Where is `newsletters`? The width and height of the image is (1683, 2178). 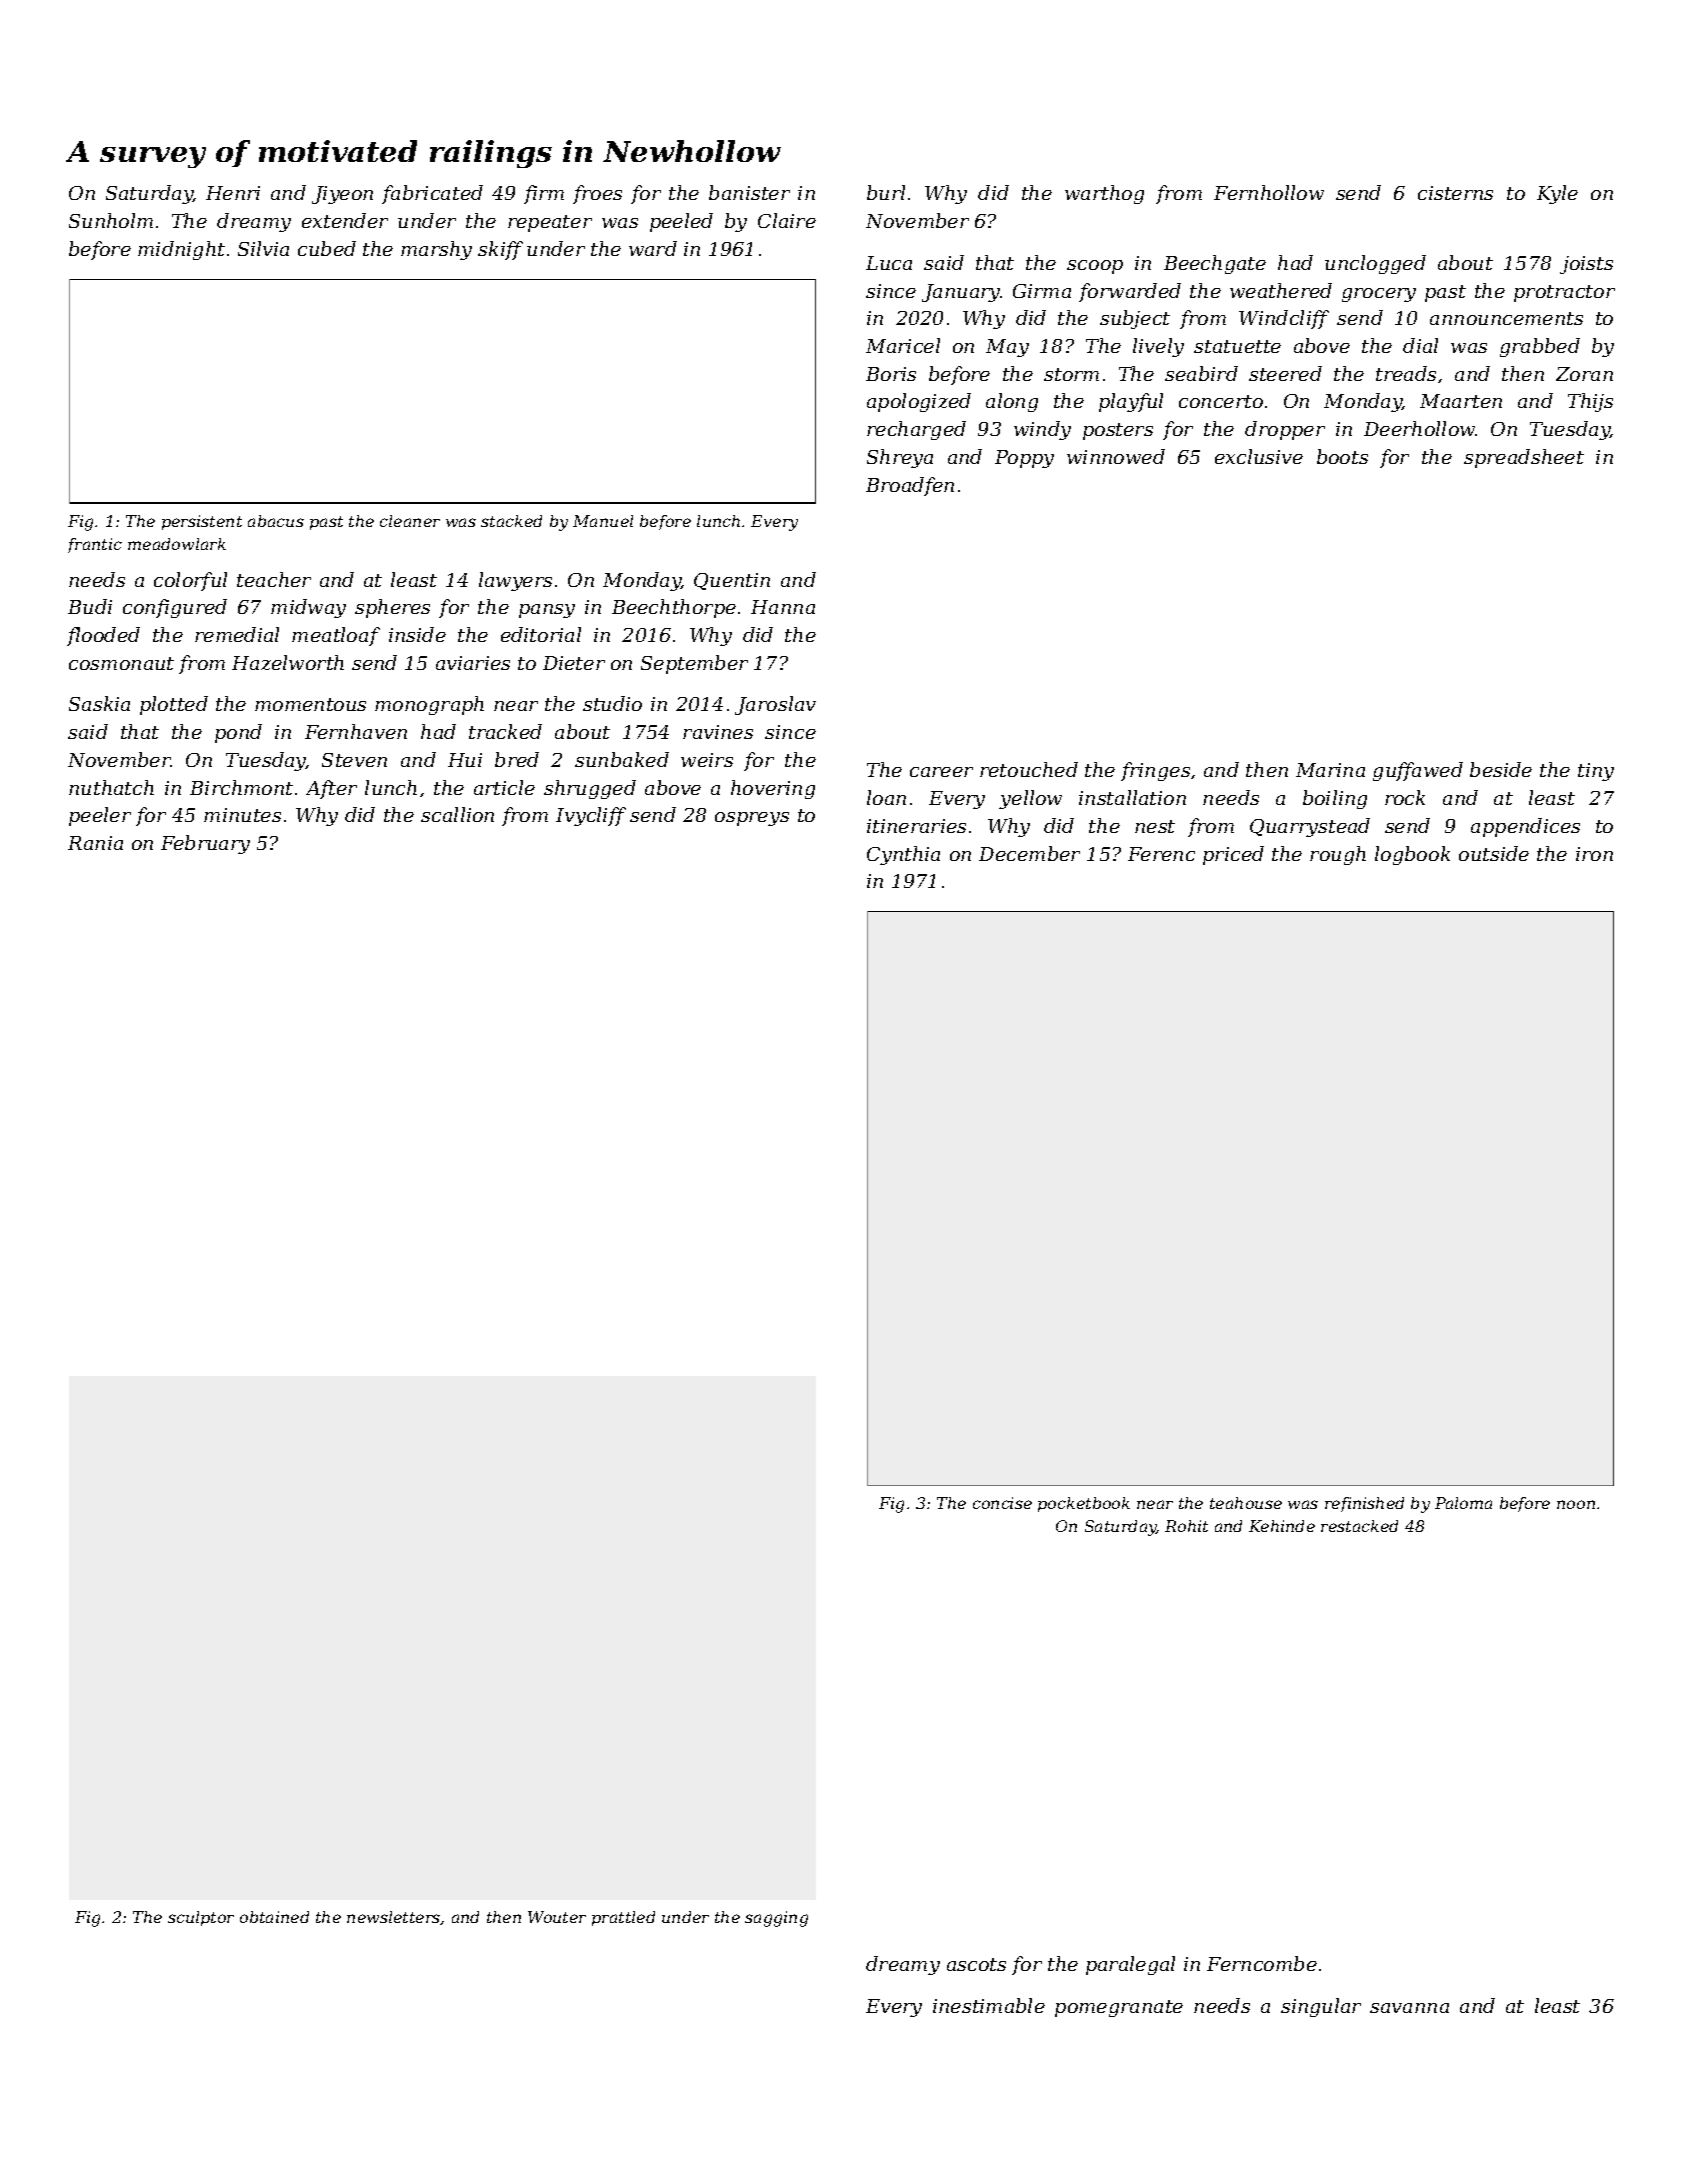
newsletters is located at coordinates (394, 1918).
